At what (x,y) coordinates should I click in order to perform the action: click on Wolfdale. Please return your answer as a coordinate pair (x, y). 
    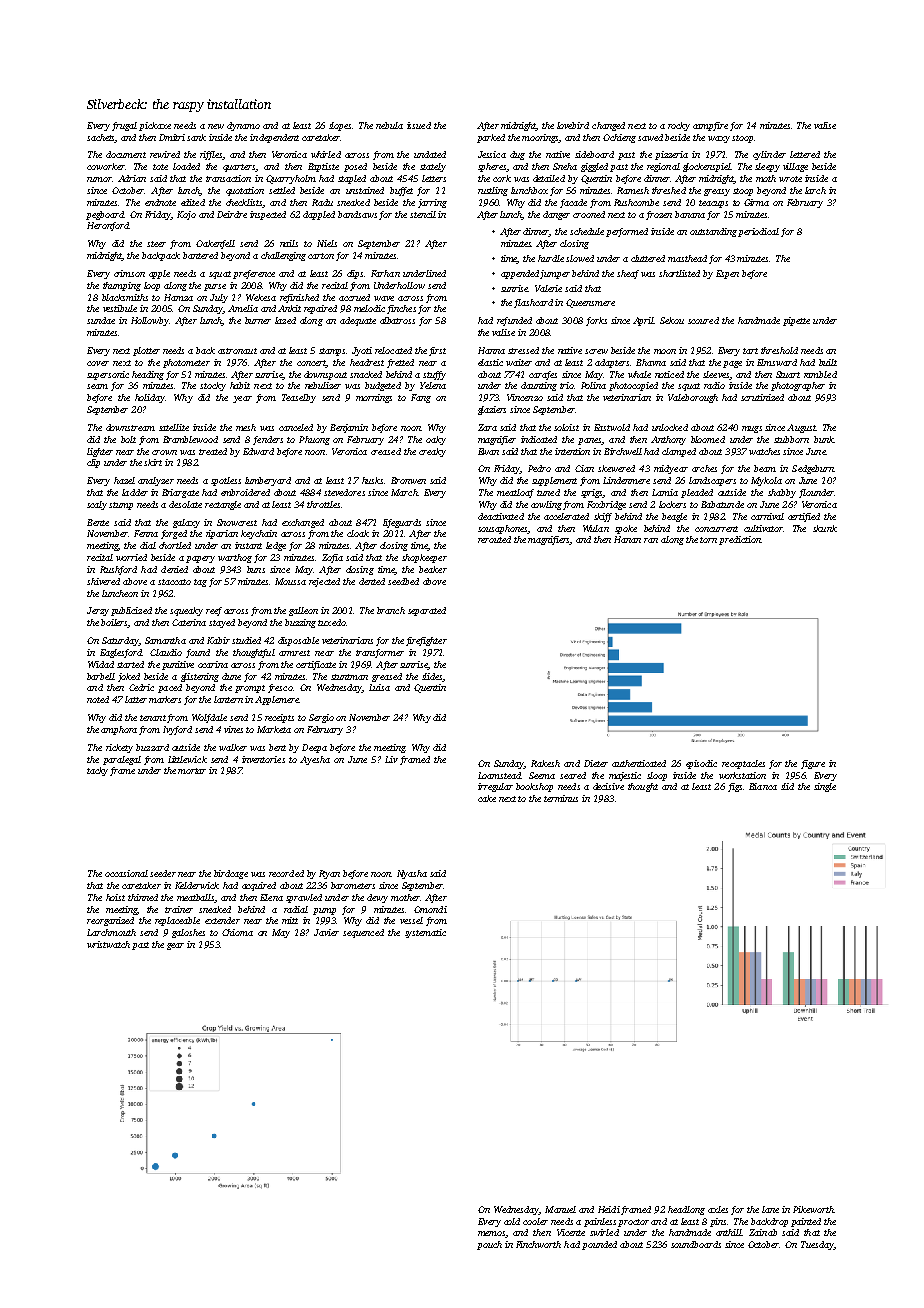
    Looking at the image, I should click on (209, 718).
